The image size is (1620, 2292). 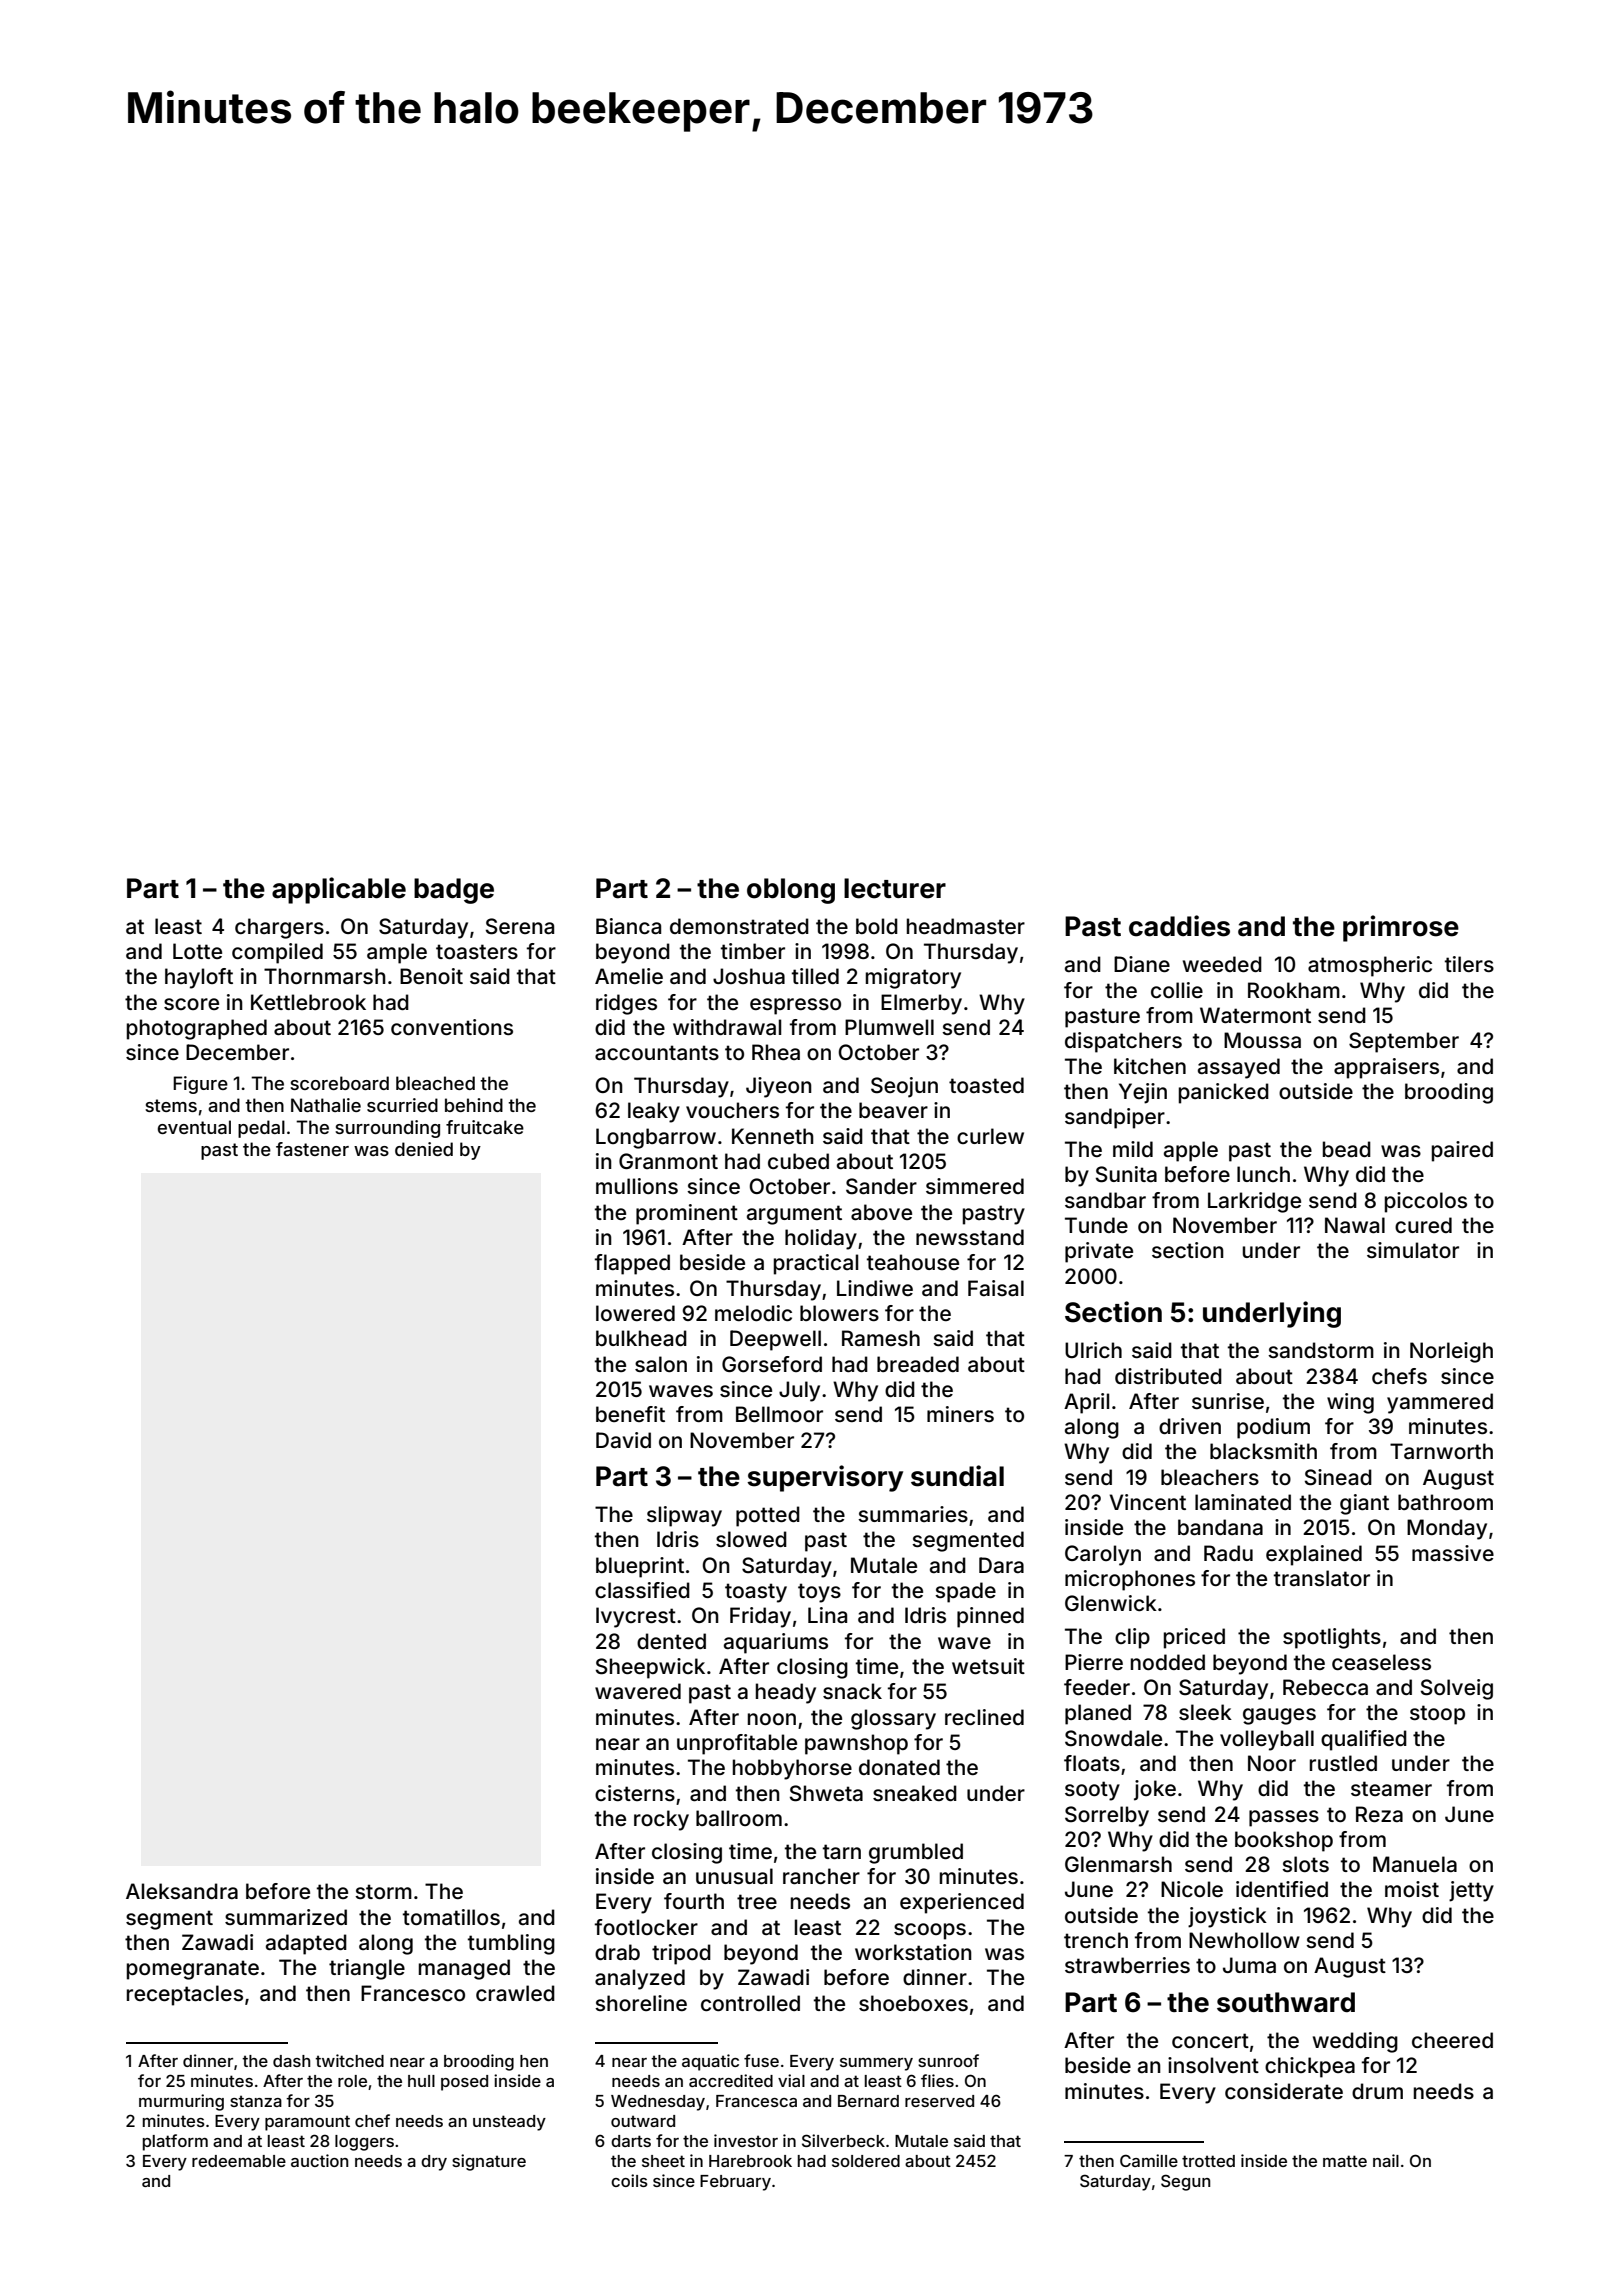 I want to click on blowers, so click(x=839, y=1313).
